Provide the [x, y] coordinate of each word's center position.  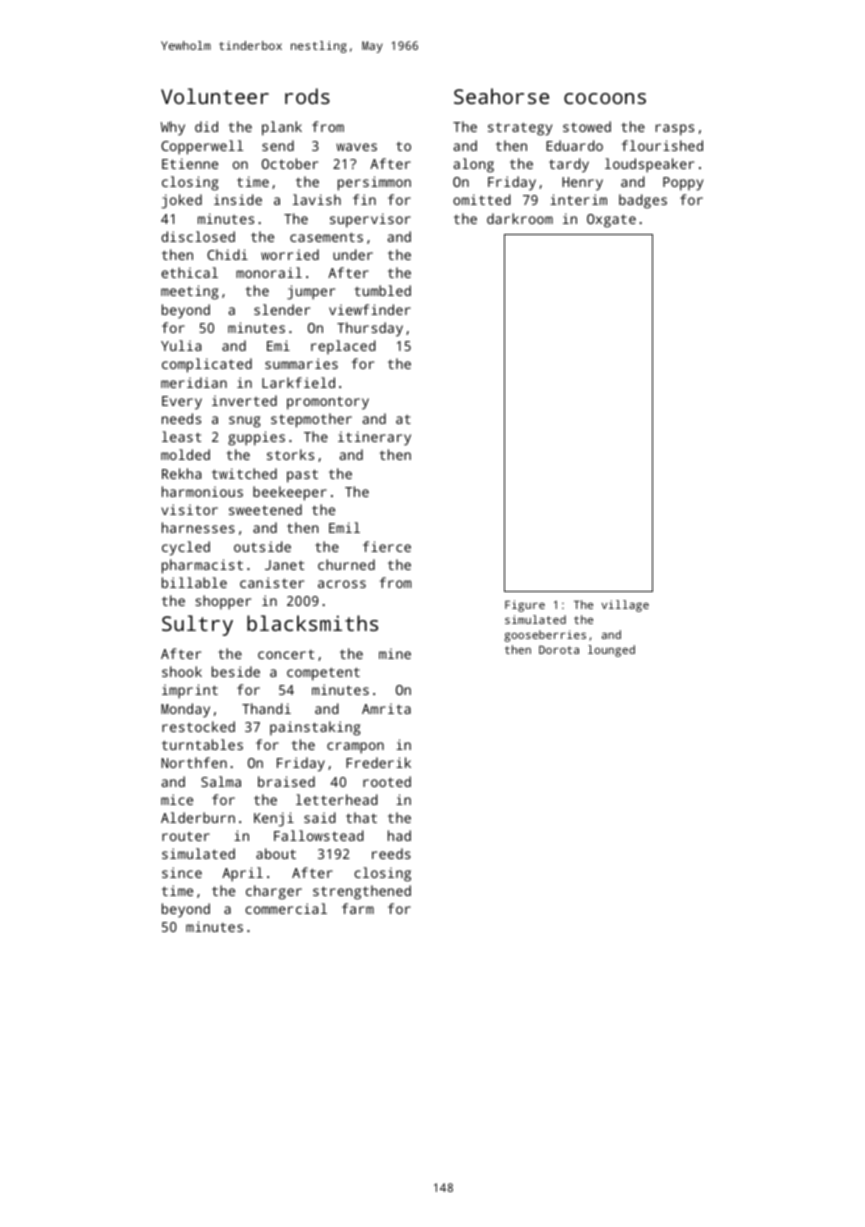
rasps [675, 130]
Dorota [559, 650]
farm [358, 908]
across [342, 584]
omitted [482, 199]
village [625, 606]
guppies [256, 438]
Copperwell [202, 147]
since [182, 872]
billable [194, 582]
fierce [387, 546]
